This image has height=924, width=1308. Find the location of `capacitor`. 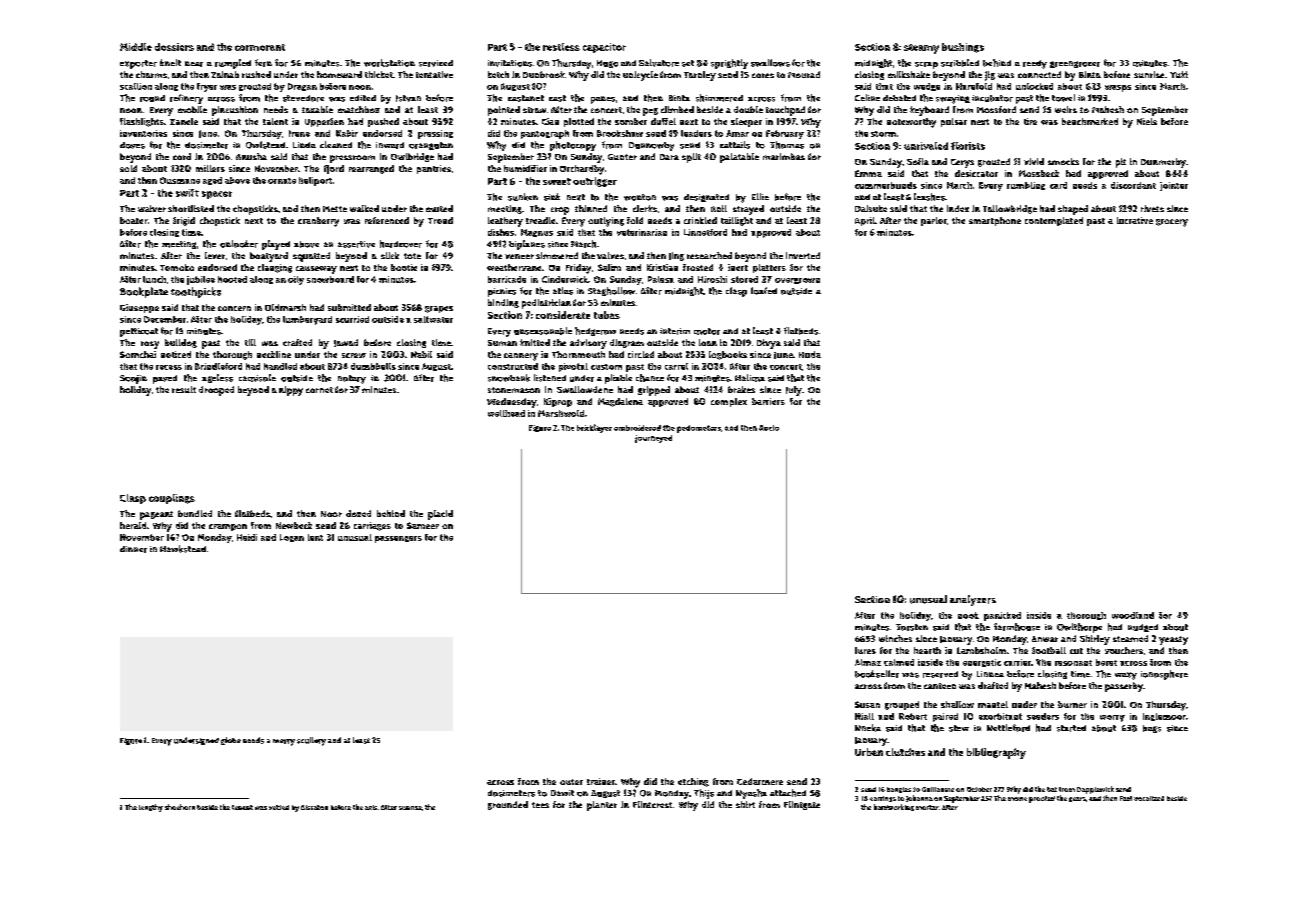

capacitor is located at coordinates (604, 48).
